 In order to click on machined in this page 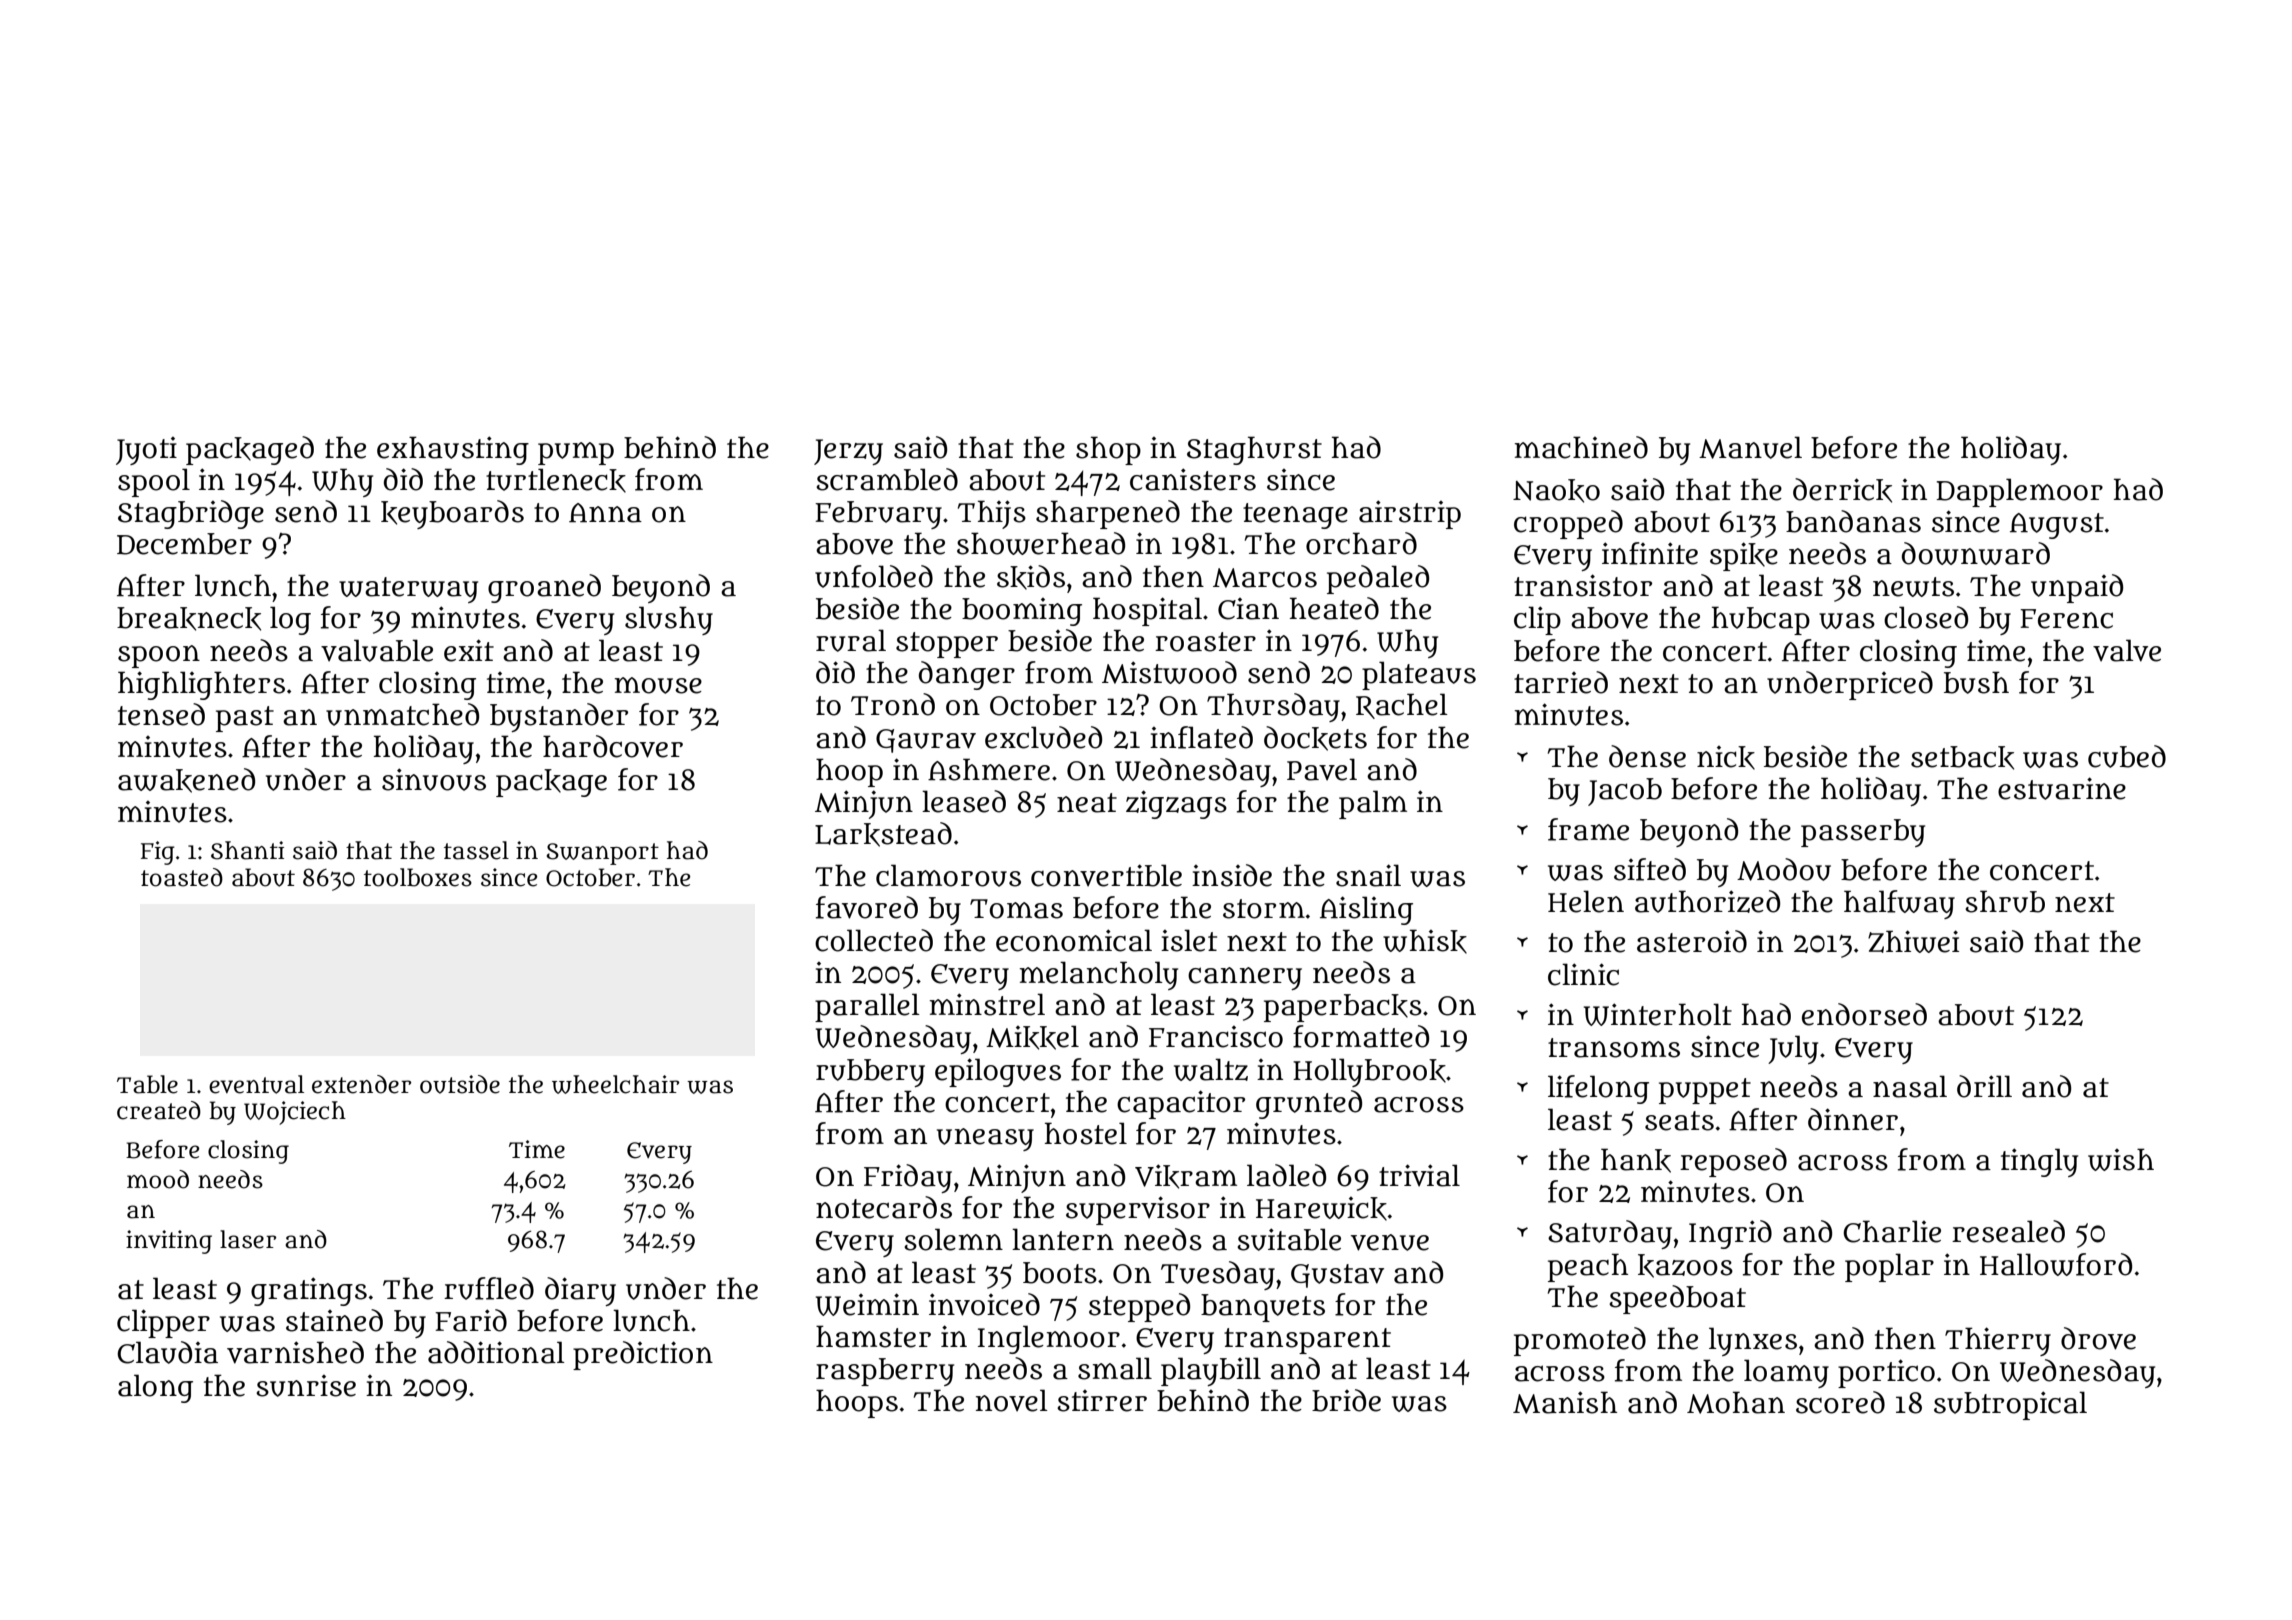, I will do `click(1581, 447)`.
